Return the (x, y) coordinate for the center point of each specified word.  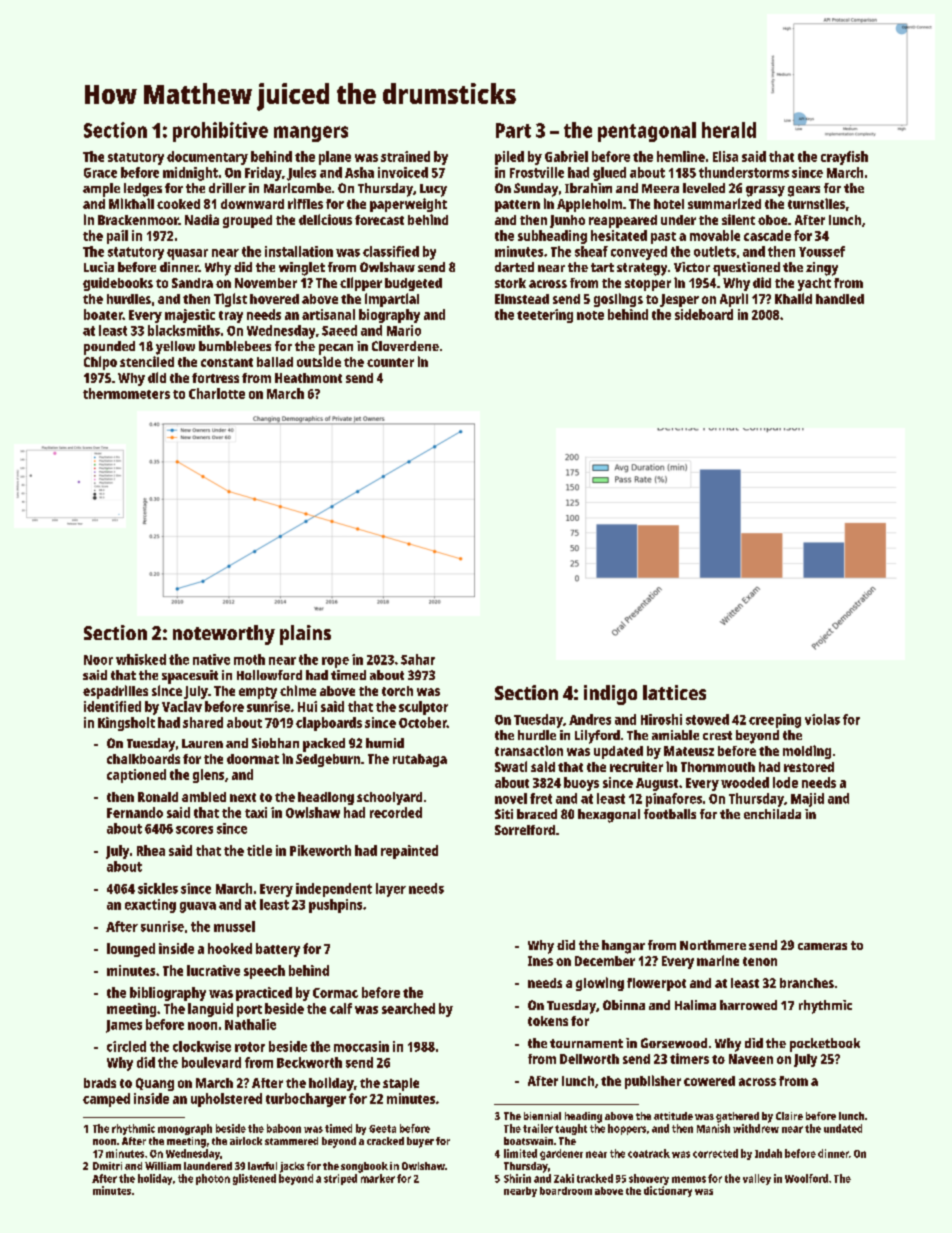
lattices (674, 692)
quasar (187, 254)
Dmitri (107, 1166)
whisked (141, 659)
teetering (545, 316)
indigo (610, 695)
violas (822, 719)
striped (340, 1179)
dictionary (668, 1191)
